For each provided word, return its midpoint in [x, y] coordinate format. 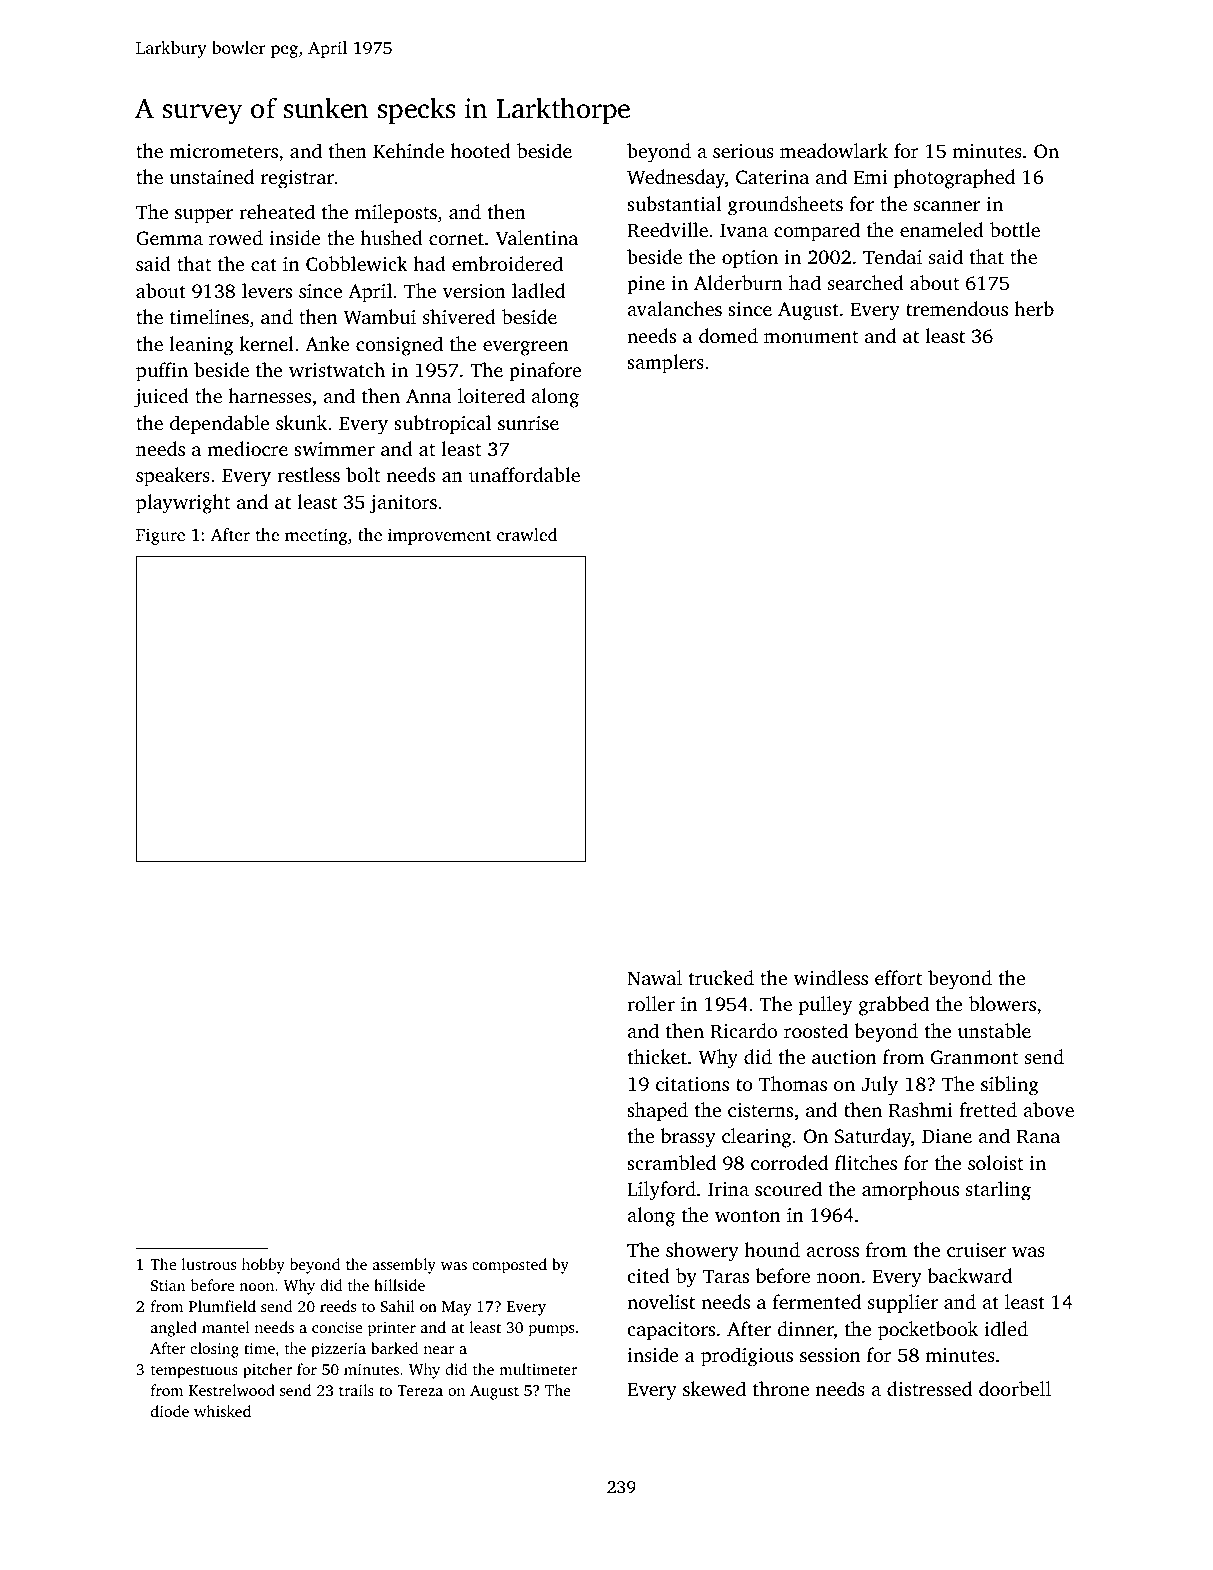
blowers [1002, 1003]
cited [648, 1275]
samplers [665, 364]
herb [1034, 308]
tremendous [957, 308]
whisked [222, 1411]
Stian [168, 1285]
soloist [995, 1162]
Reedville [667, 230]
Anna [429, 396]
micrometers [223, 151]
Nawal [654, 977]
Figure [160, 536]
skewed [714, 1388]
